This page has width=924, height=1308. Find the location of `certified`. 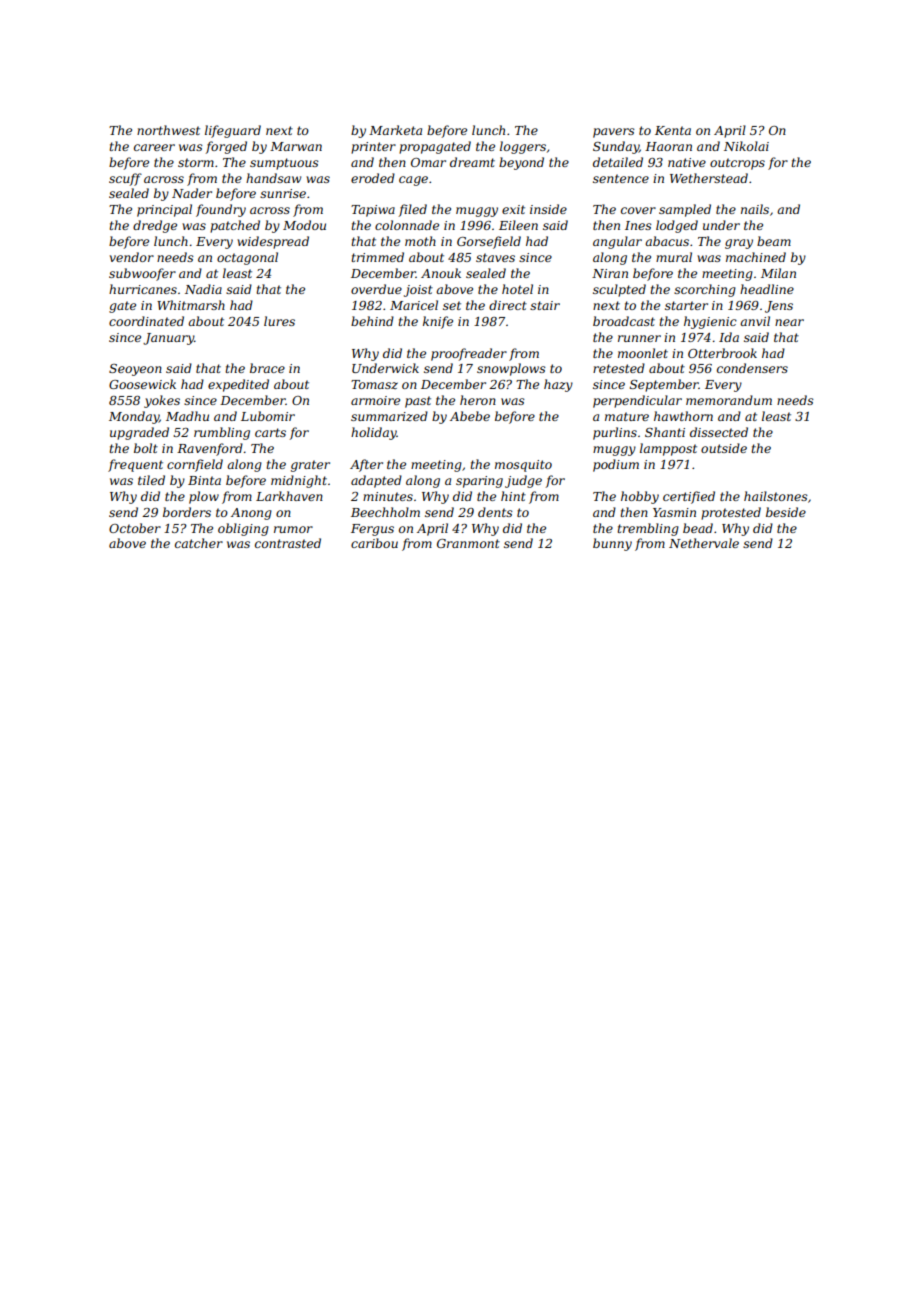

certified is located at coordinates (689, 497).
